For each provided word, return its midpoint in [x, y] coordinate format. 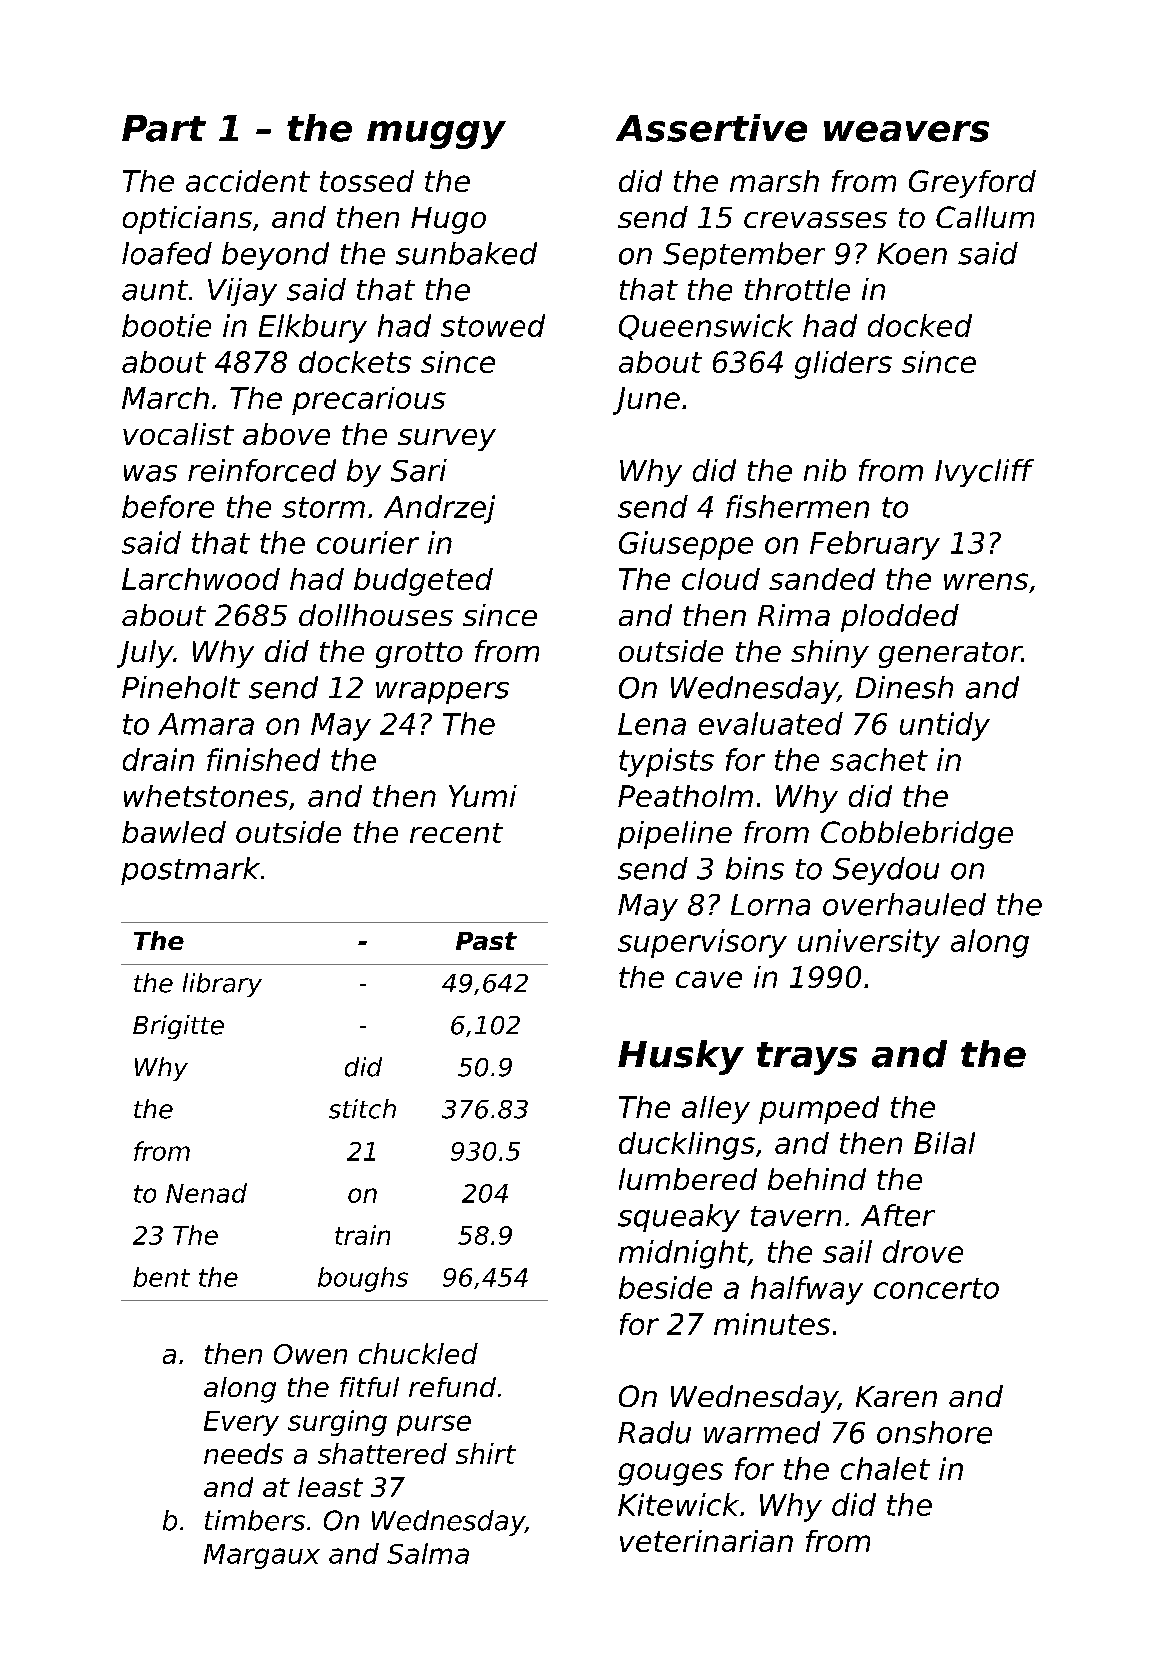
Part [164, 128]
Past [486, 941]
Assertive [711, 128]
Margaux [262, 1556]
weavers [906, 131]
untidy [945, 726]
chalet [885, 1468]
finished [263, 759]
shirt [486, 1453]
